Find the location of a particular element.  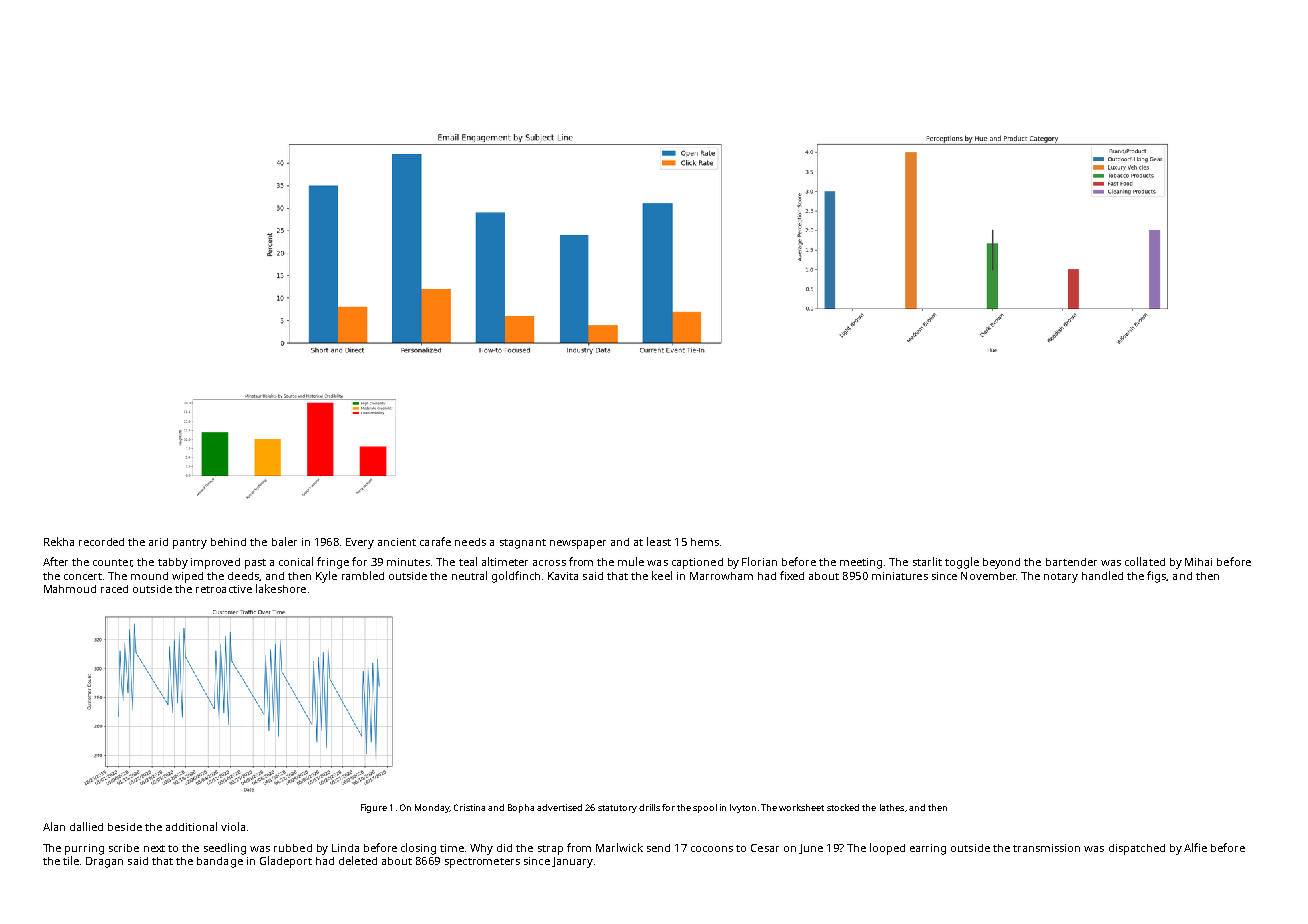

raced is located at coordinates (114, 589).
